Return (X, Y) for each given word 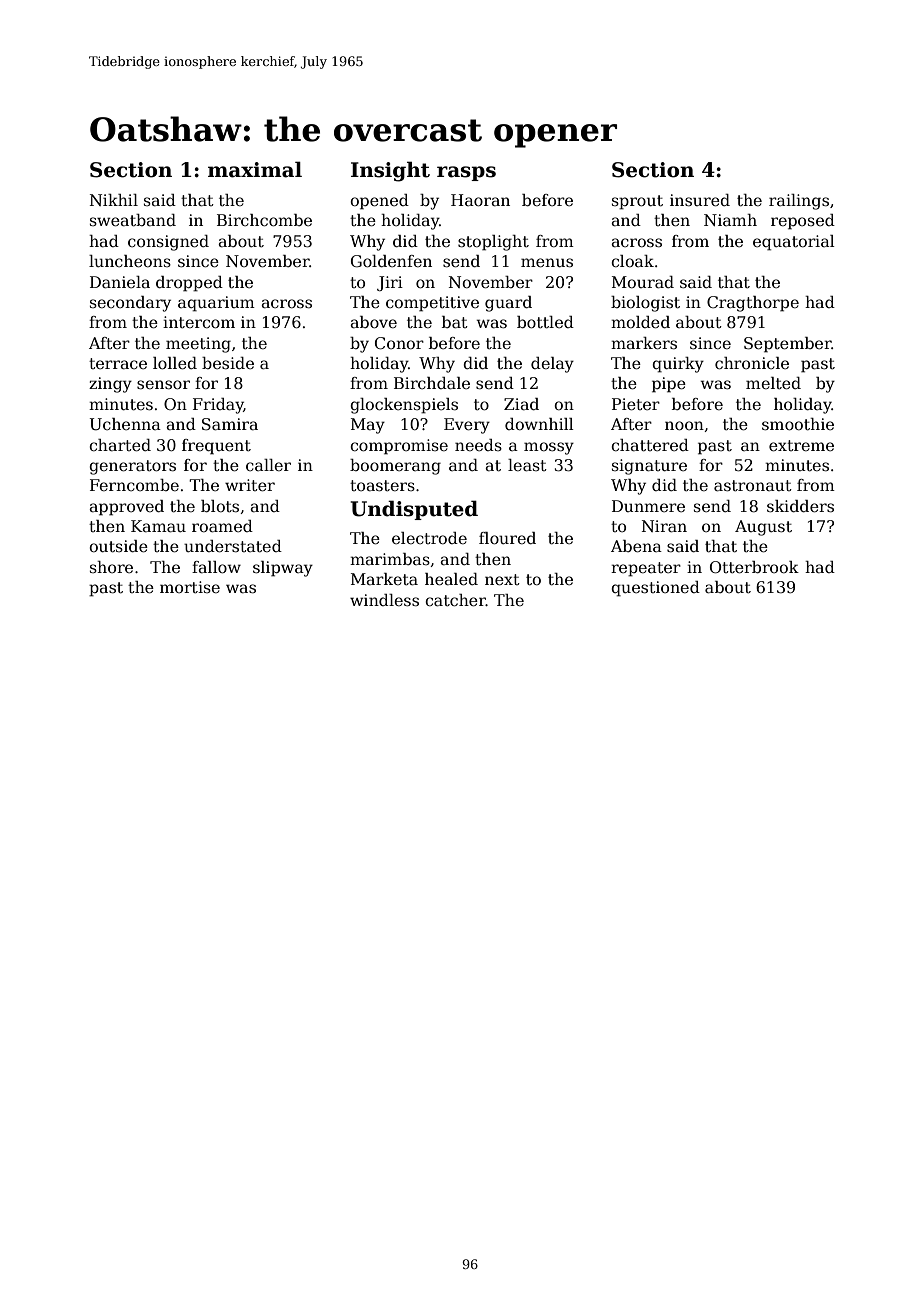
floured (507, 538)
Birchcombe (264, 220)
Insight (390, 171)
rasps (466, 173)
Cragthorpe (753, 304)
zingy (110, 385)
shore (111, 567)
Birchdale (432, 383)
